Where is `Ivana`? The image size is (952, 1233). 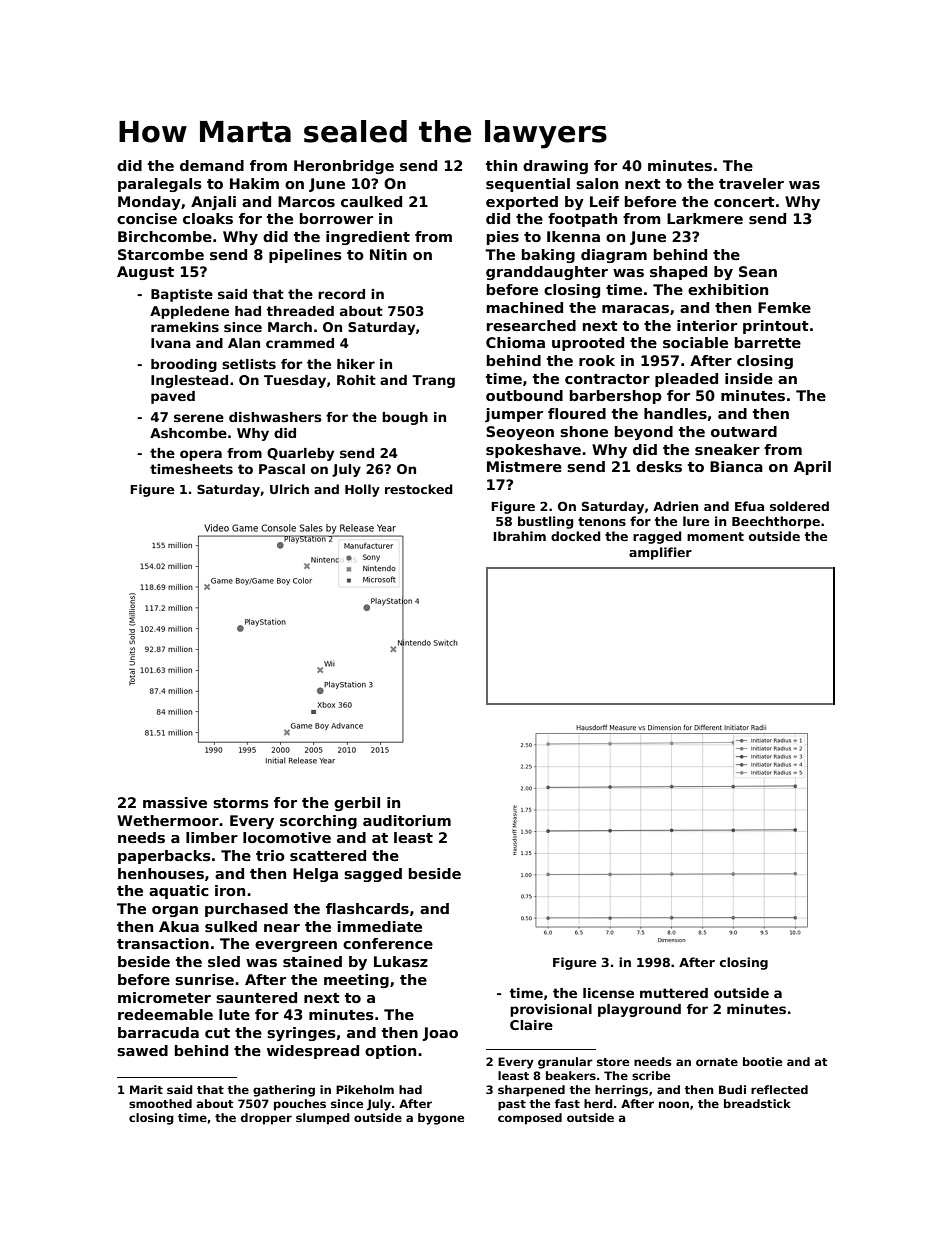
Ivana is located at coordinates (171, 343).
